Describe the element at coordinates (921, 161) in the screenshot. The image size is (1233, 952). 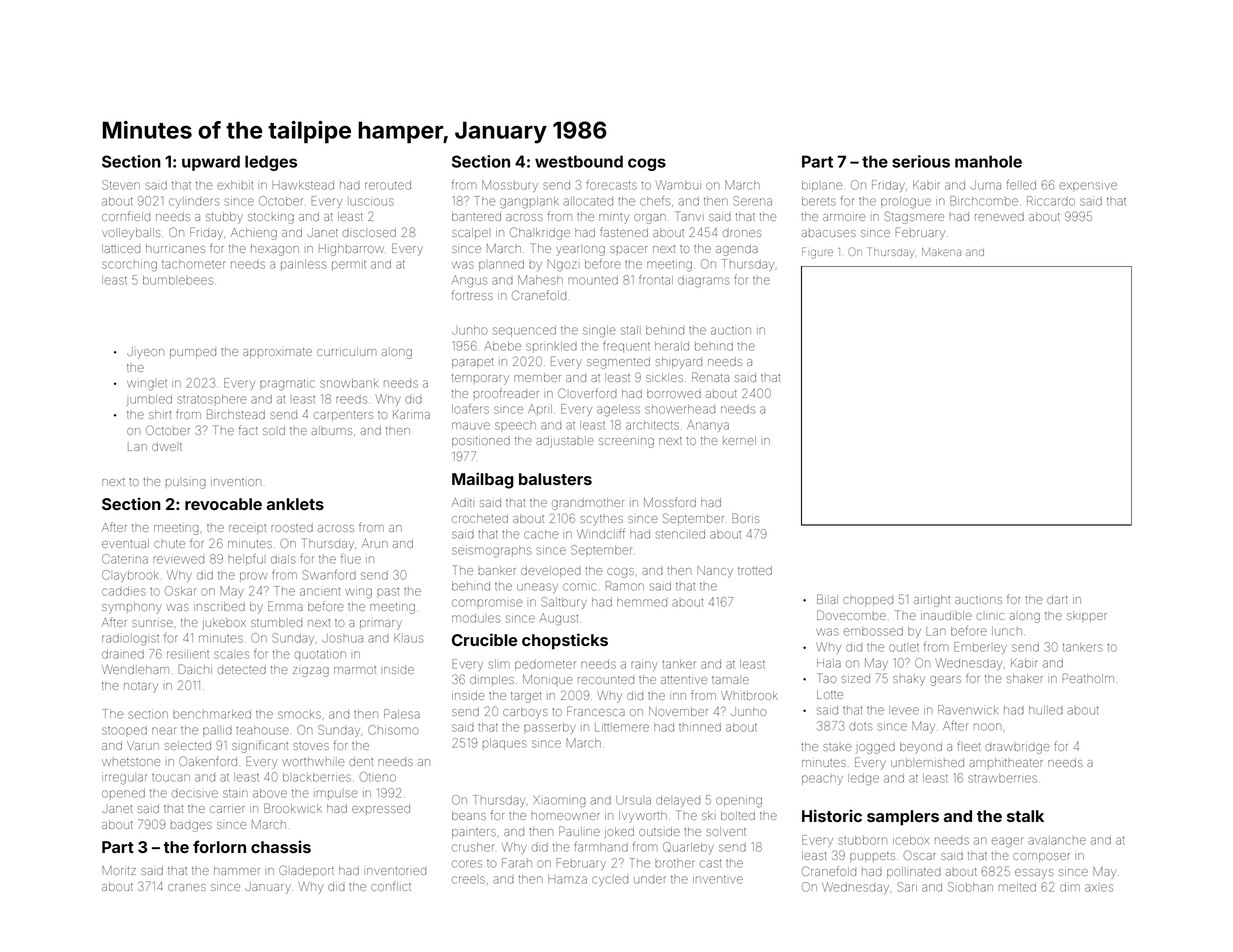
I see `serious` at that location.
